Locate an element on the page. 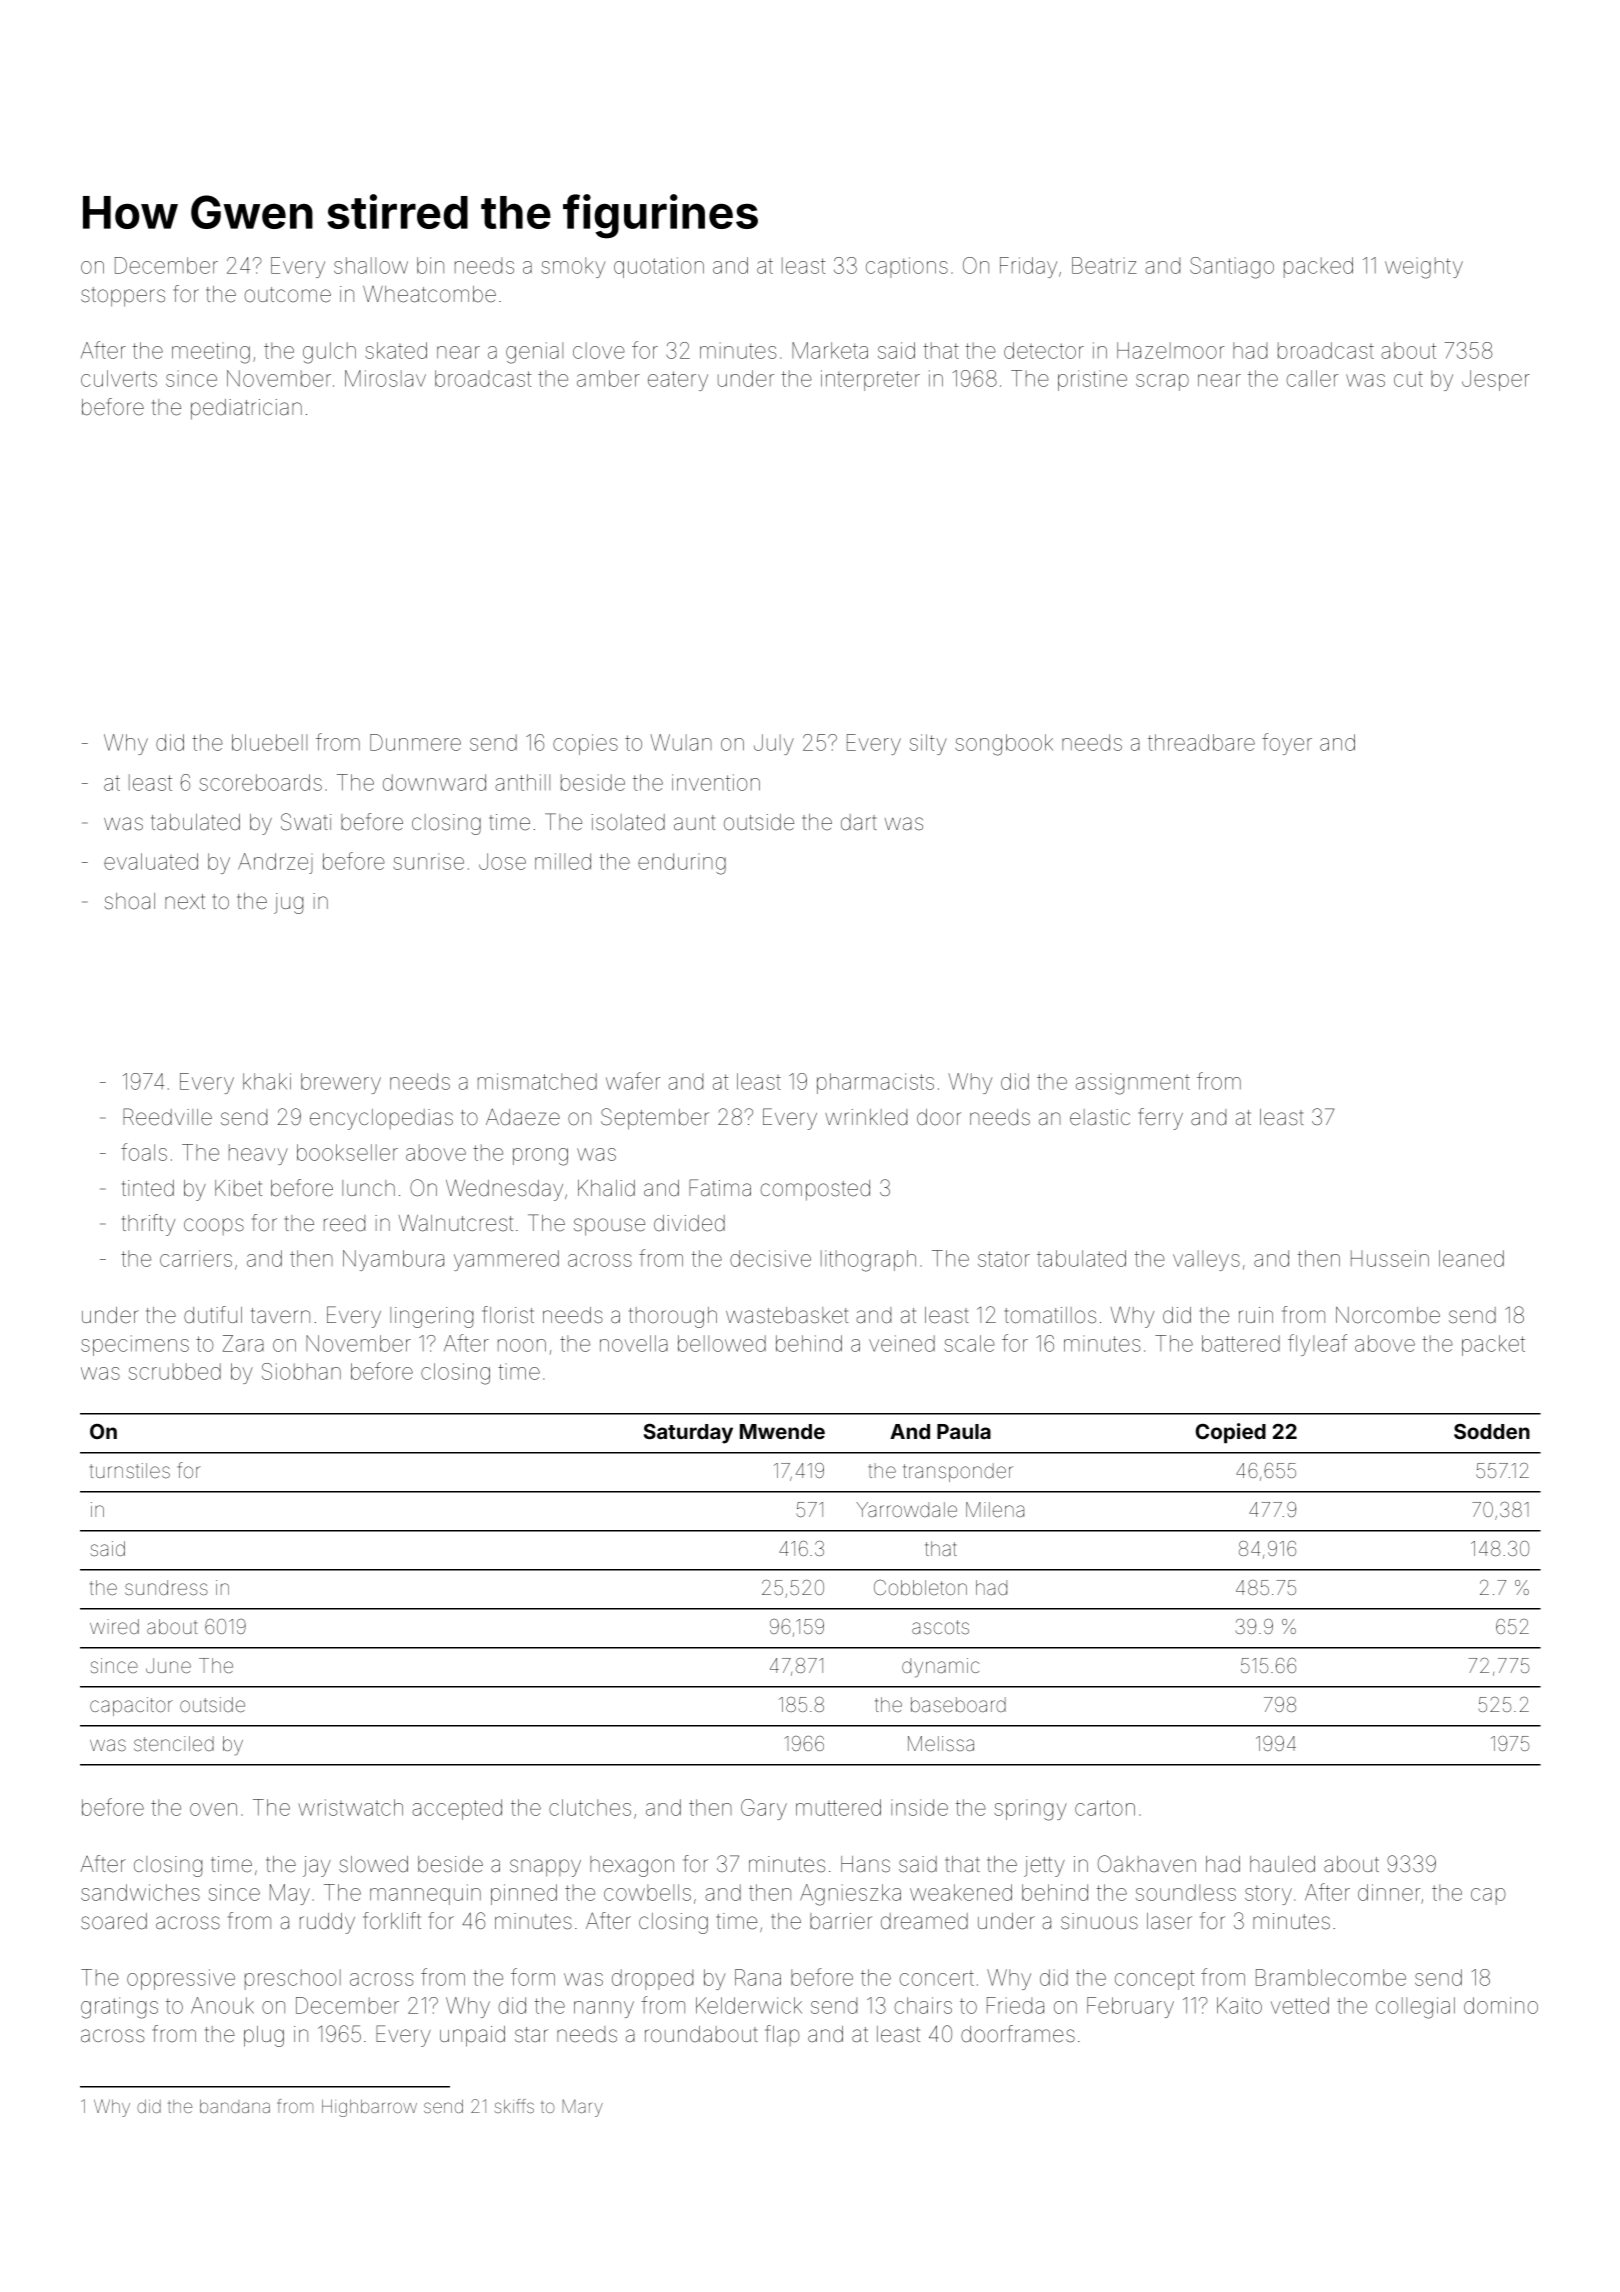 This page has height=2292, width=1620. Highbarrow is located at coordinates (369, 2108).
